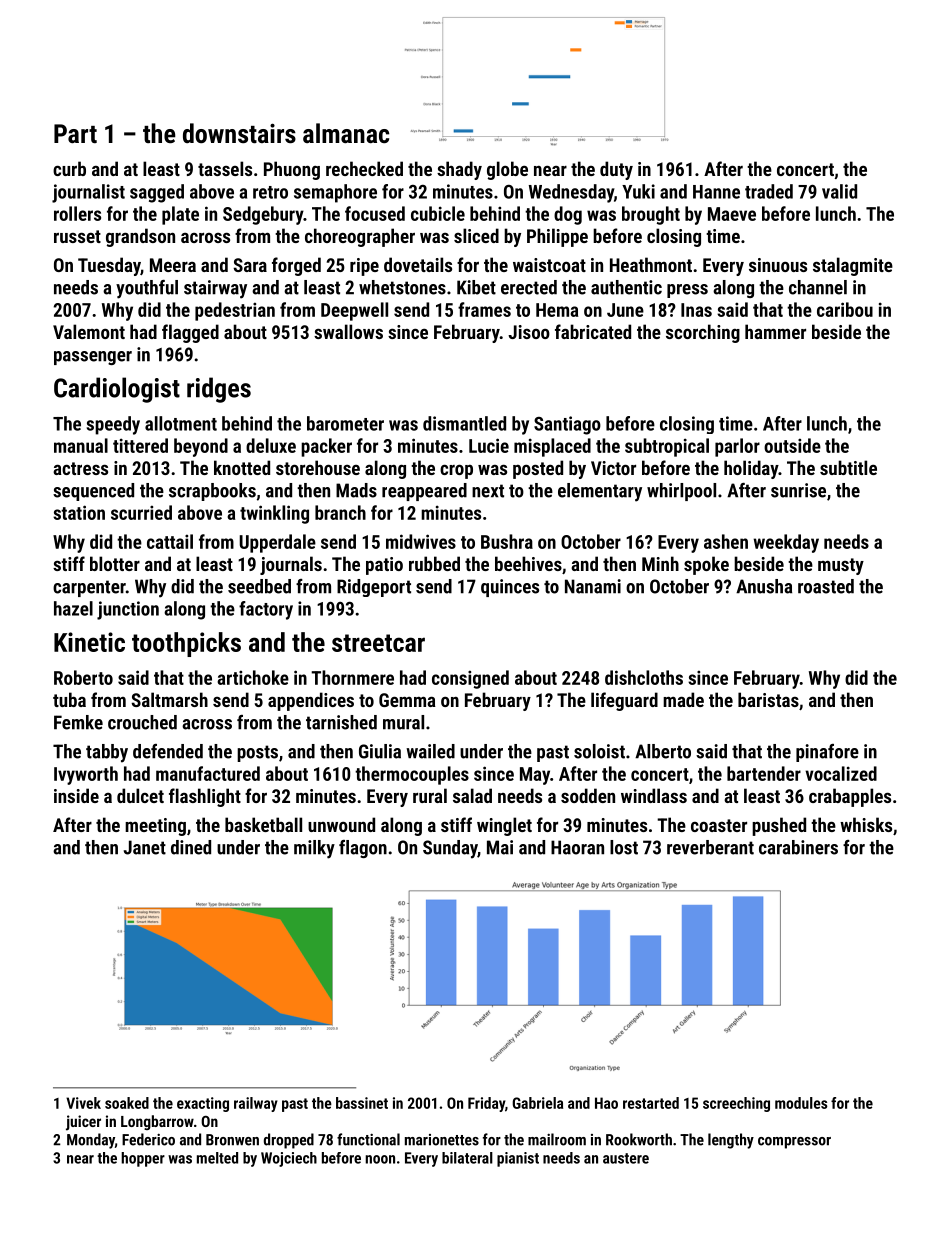  What do you see at coordinates (626, 1158) in the document?
I see `austere` at bounding box center [626, 1158].
